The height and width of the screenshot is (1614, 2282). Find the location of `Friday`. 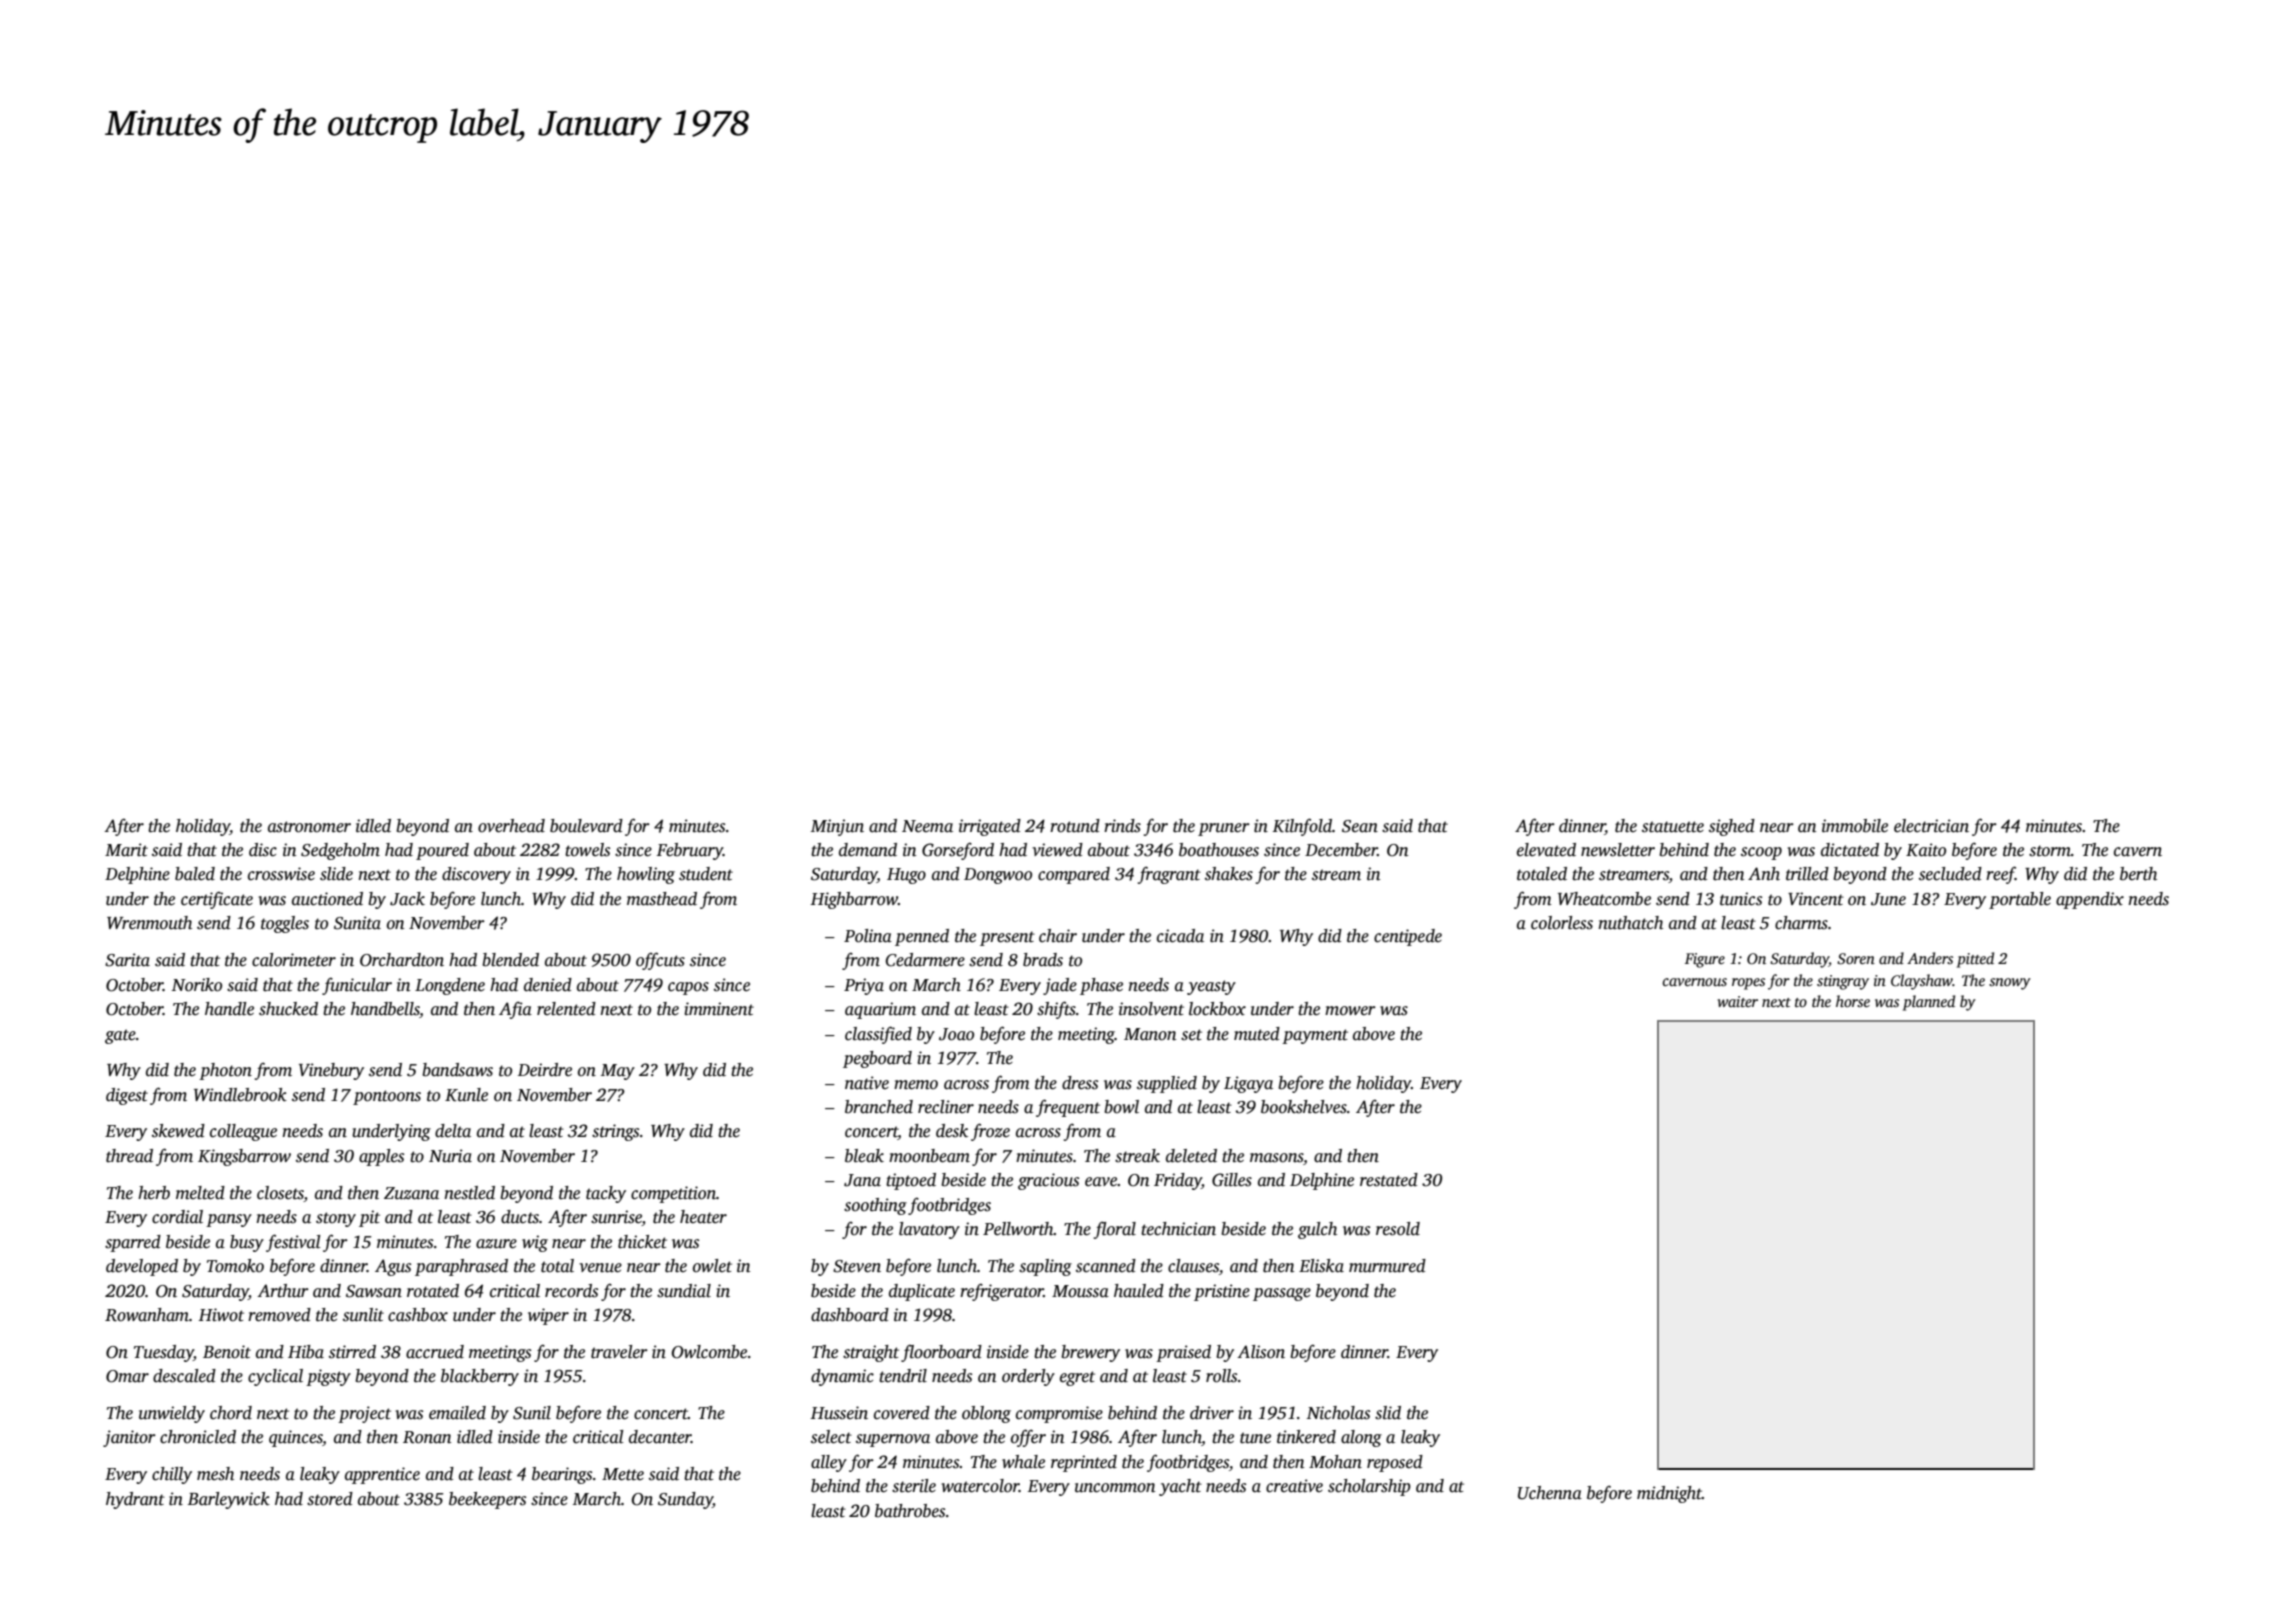

Friday is located at coordinates (1178, 1181).
